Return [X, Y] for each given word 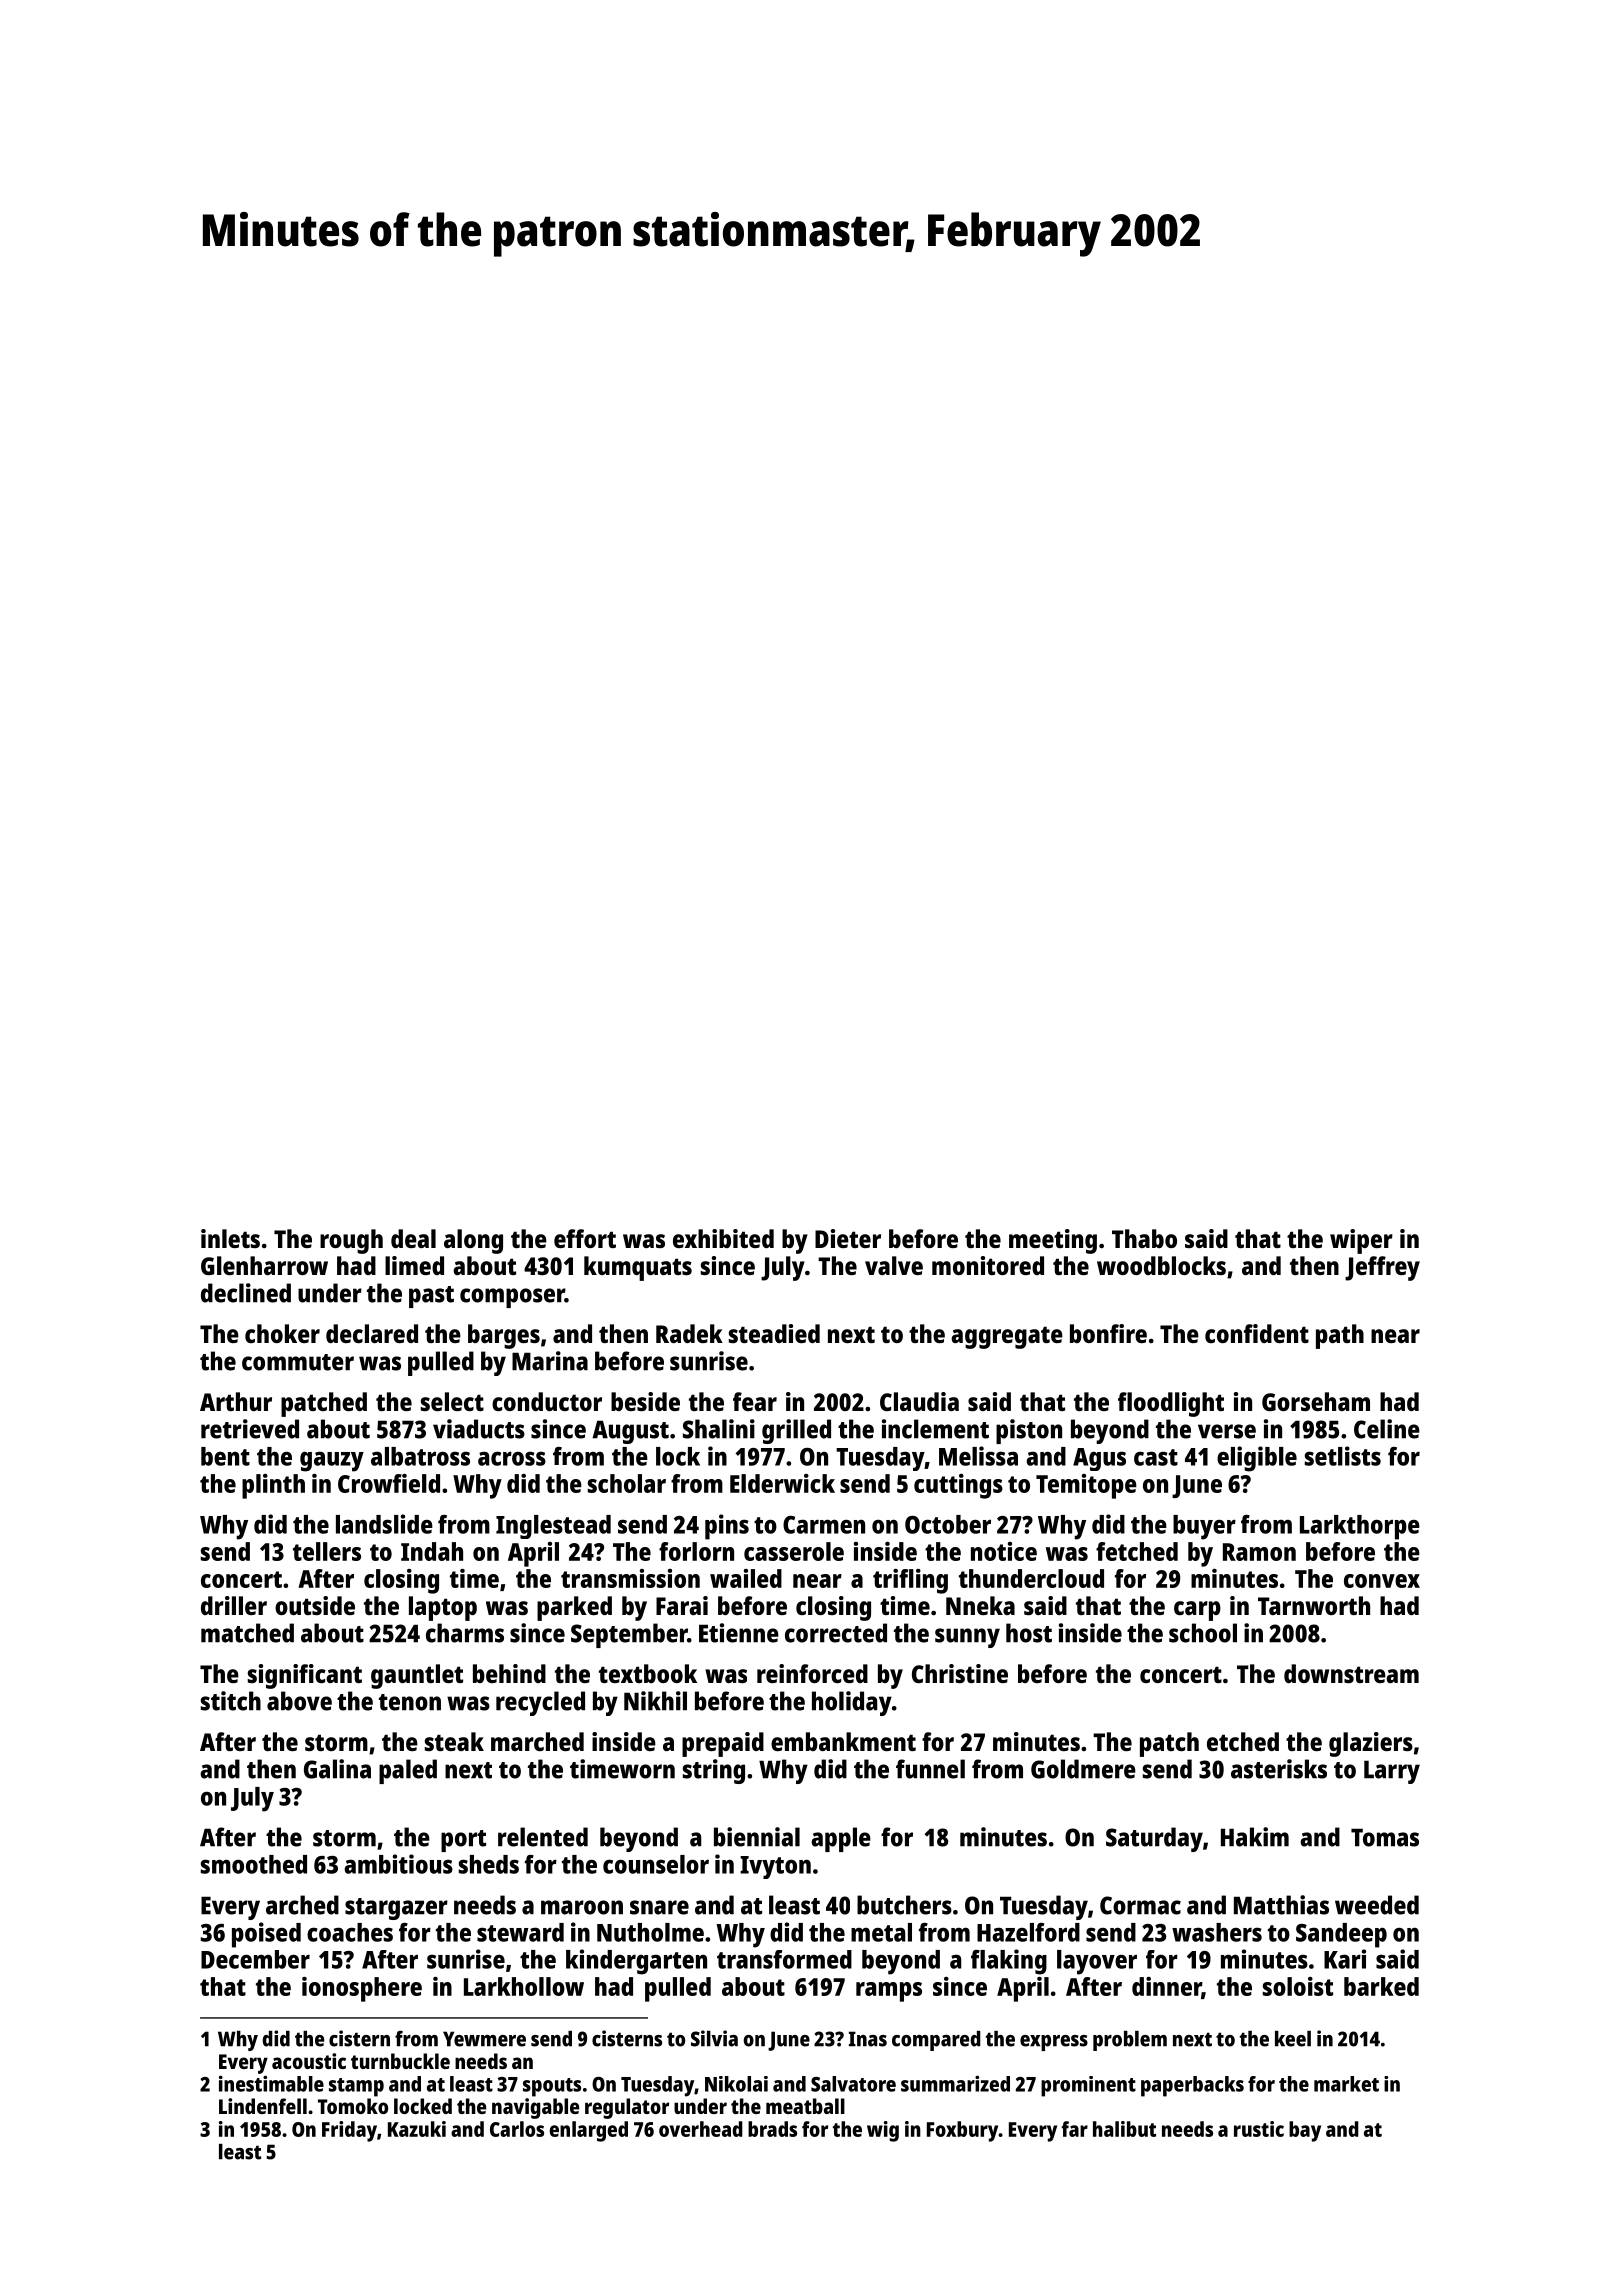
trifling [910, 1581]
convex [1382, 1581]
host [1029, 1633]
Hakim [1255, 1837]
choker [282, 1333]
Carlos [517, 2129]
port [463, 1841]
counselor [656, 1864]
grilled [796, 1431]
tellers [327, 1551]
